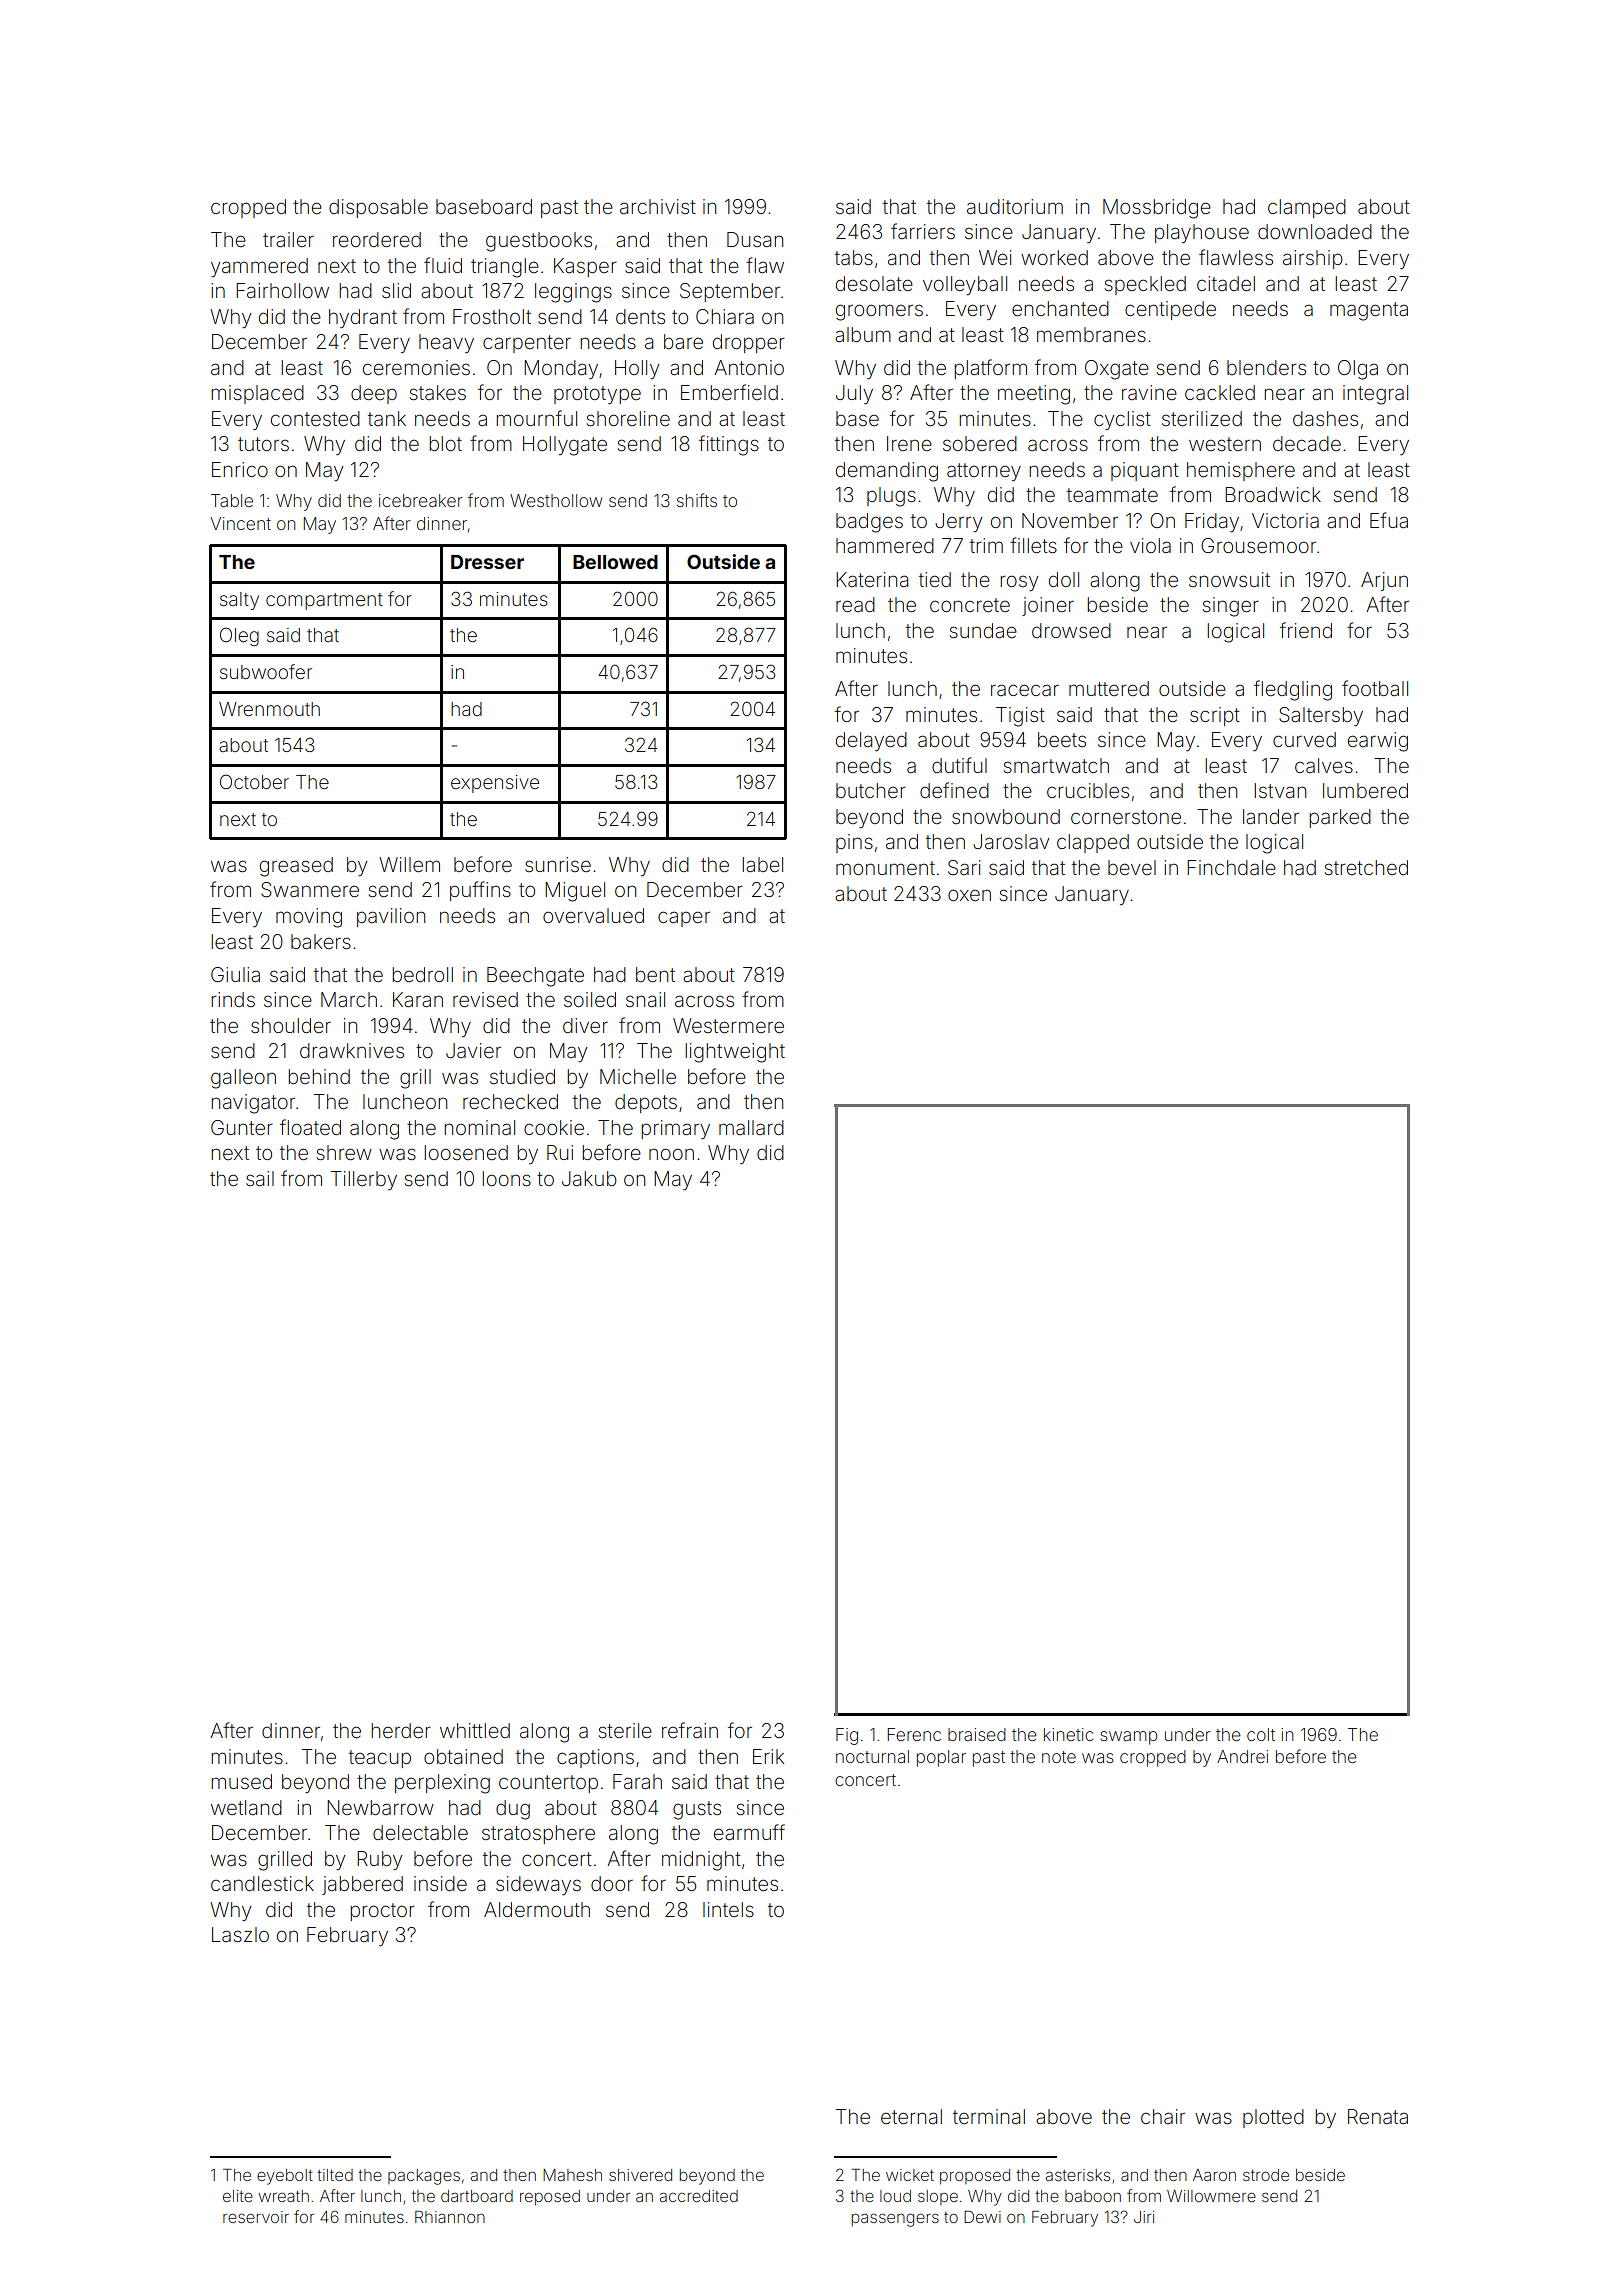 The image size is (1620, 2292). What do you see at coordinates (655, 974) in the image?
I see `bent` at bounding box center [655, 974].
